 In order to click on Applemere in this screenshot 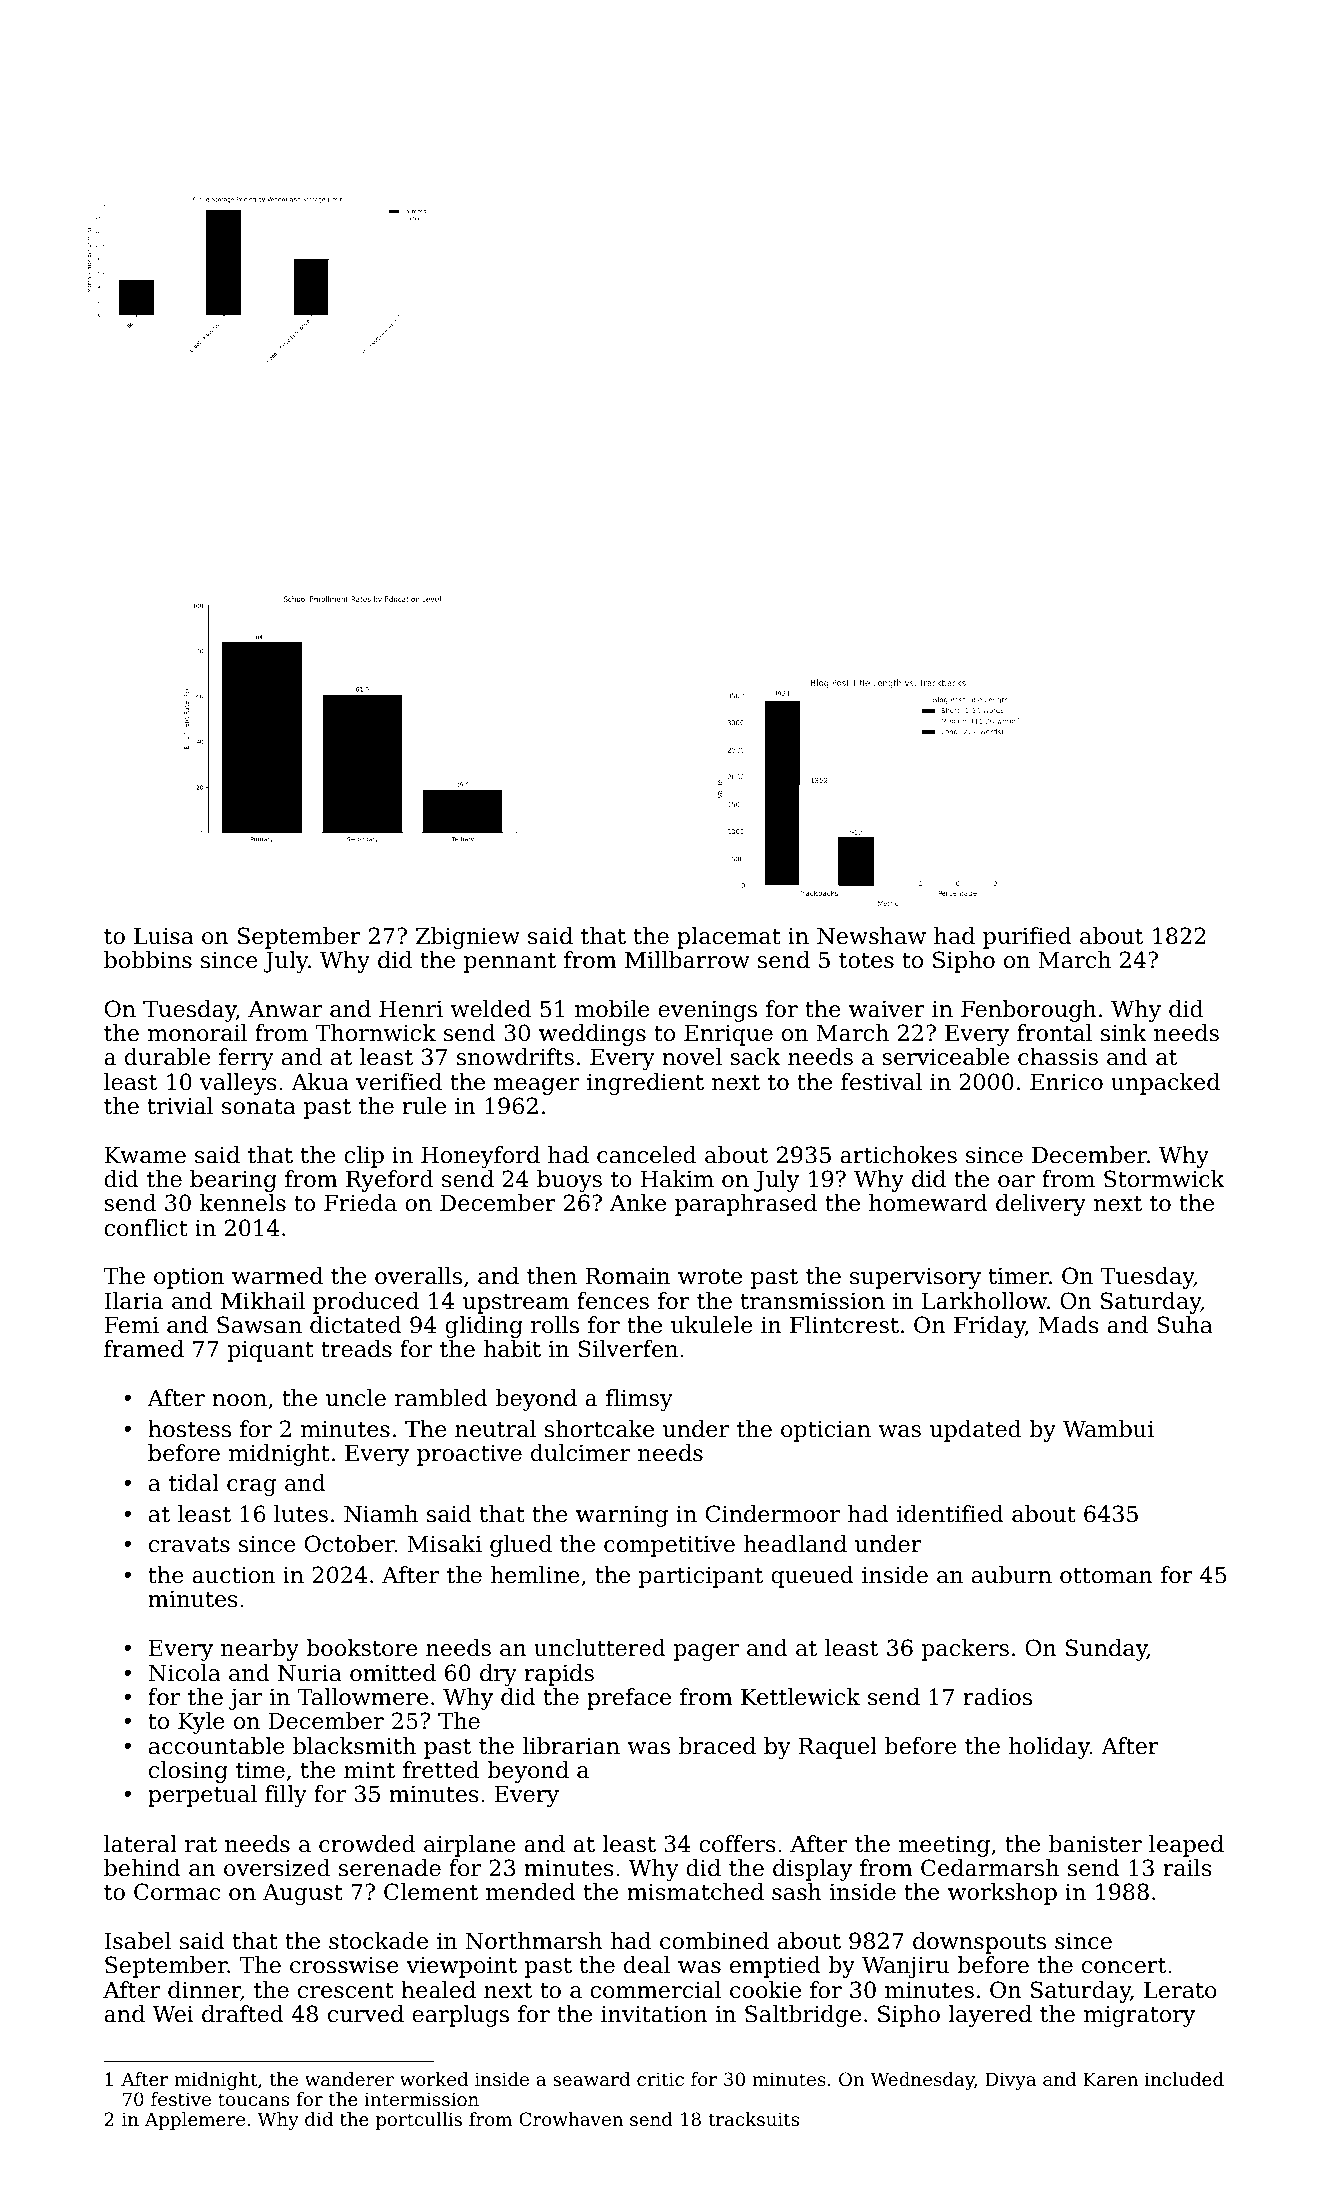, I will do `click(195, 2121)`.
